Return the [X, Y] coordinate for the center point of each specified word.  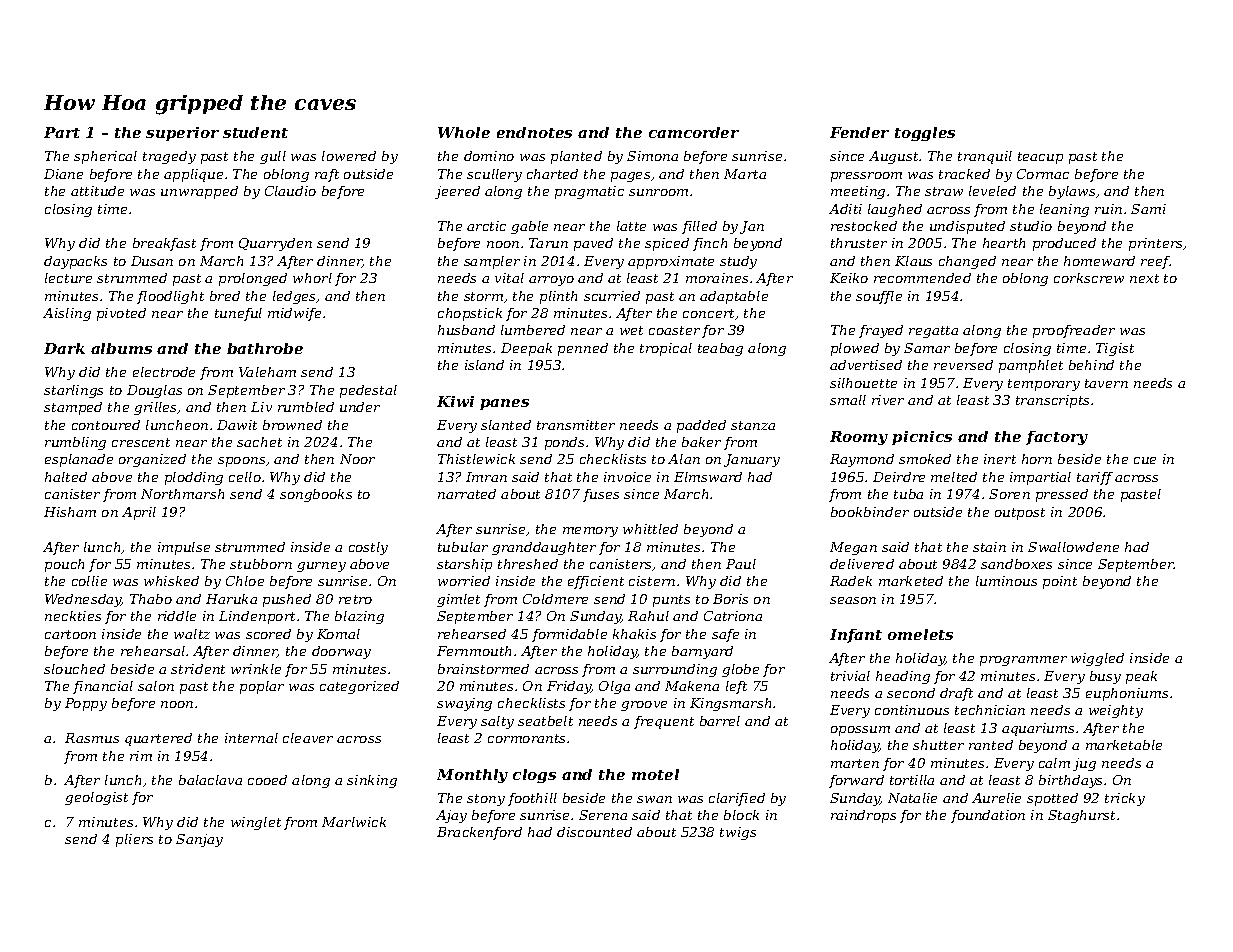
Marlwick [354, 822]
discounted [594, 832]
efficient [596, 582]
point [1060, 582]
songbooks [316, 495]
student [255, 132]
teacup [1040, 158]
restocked [864, 226]
